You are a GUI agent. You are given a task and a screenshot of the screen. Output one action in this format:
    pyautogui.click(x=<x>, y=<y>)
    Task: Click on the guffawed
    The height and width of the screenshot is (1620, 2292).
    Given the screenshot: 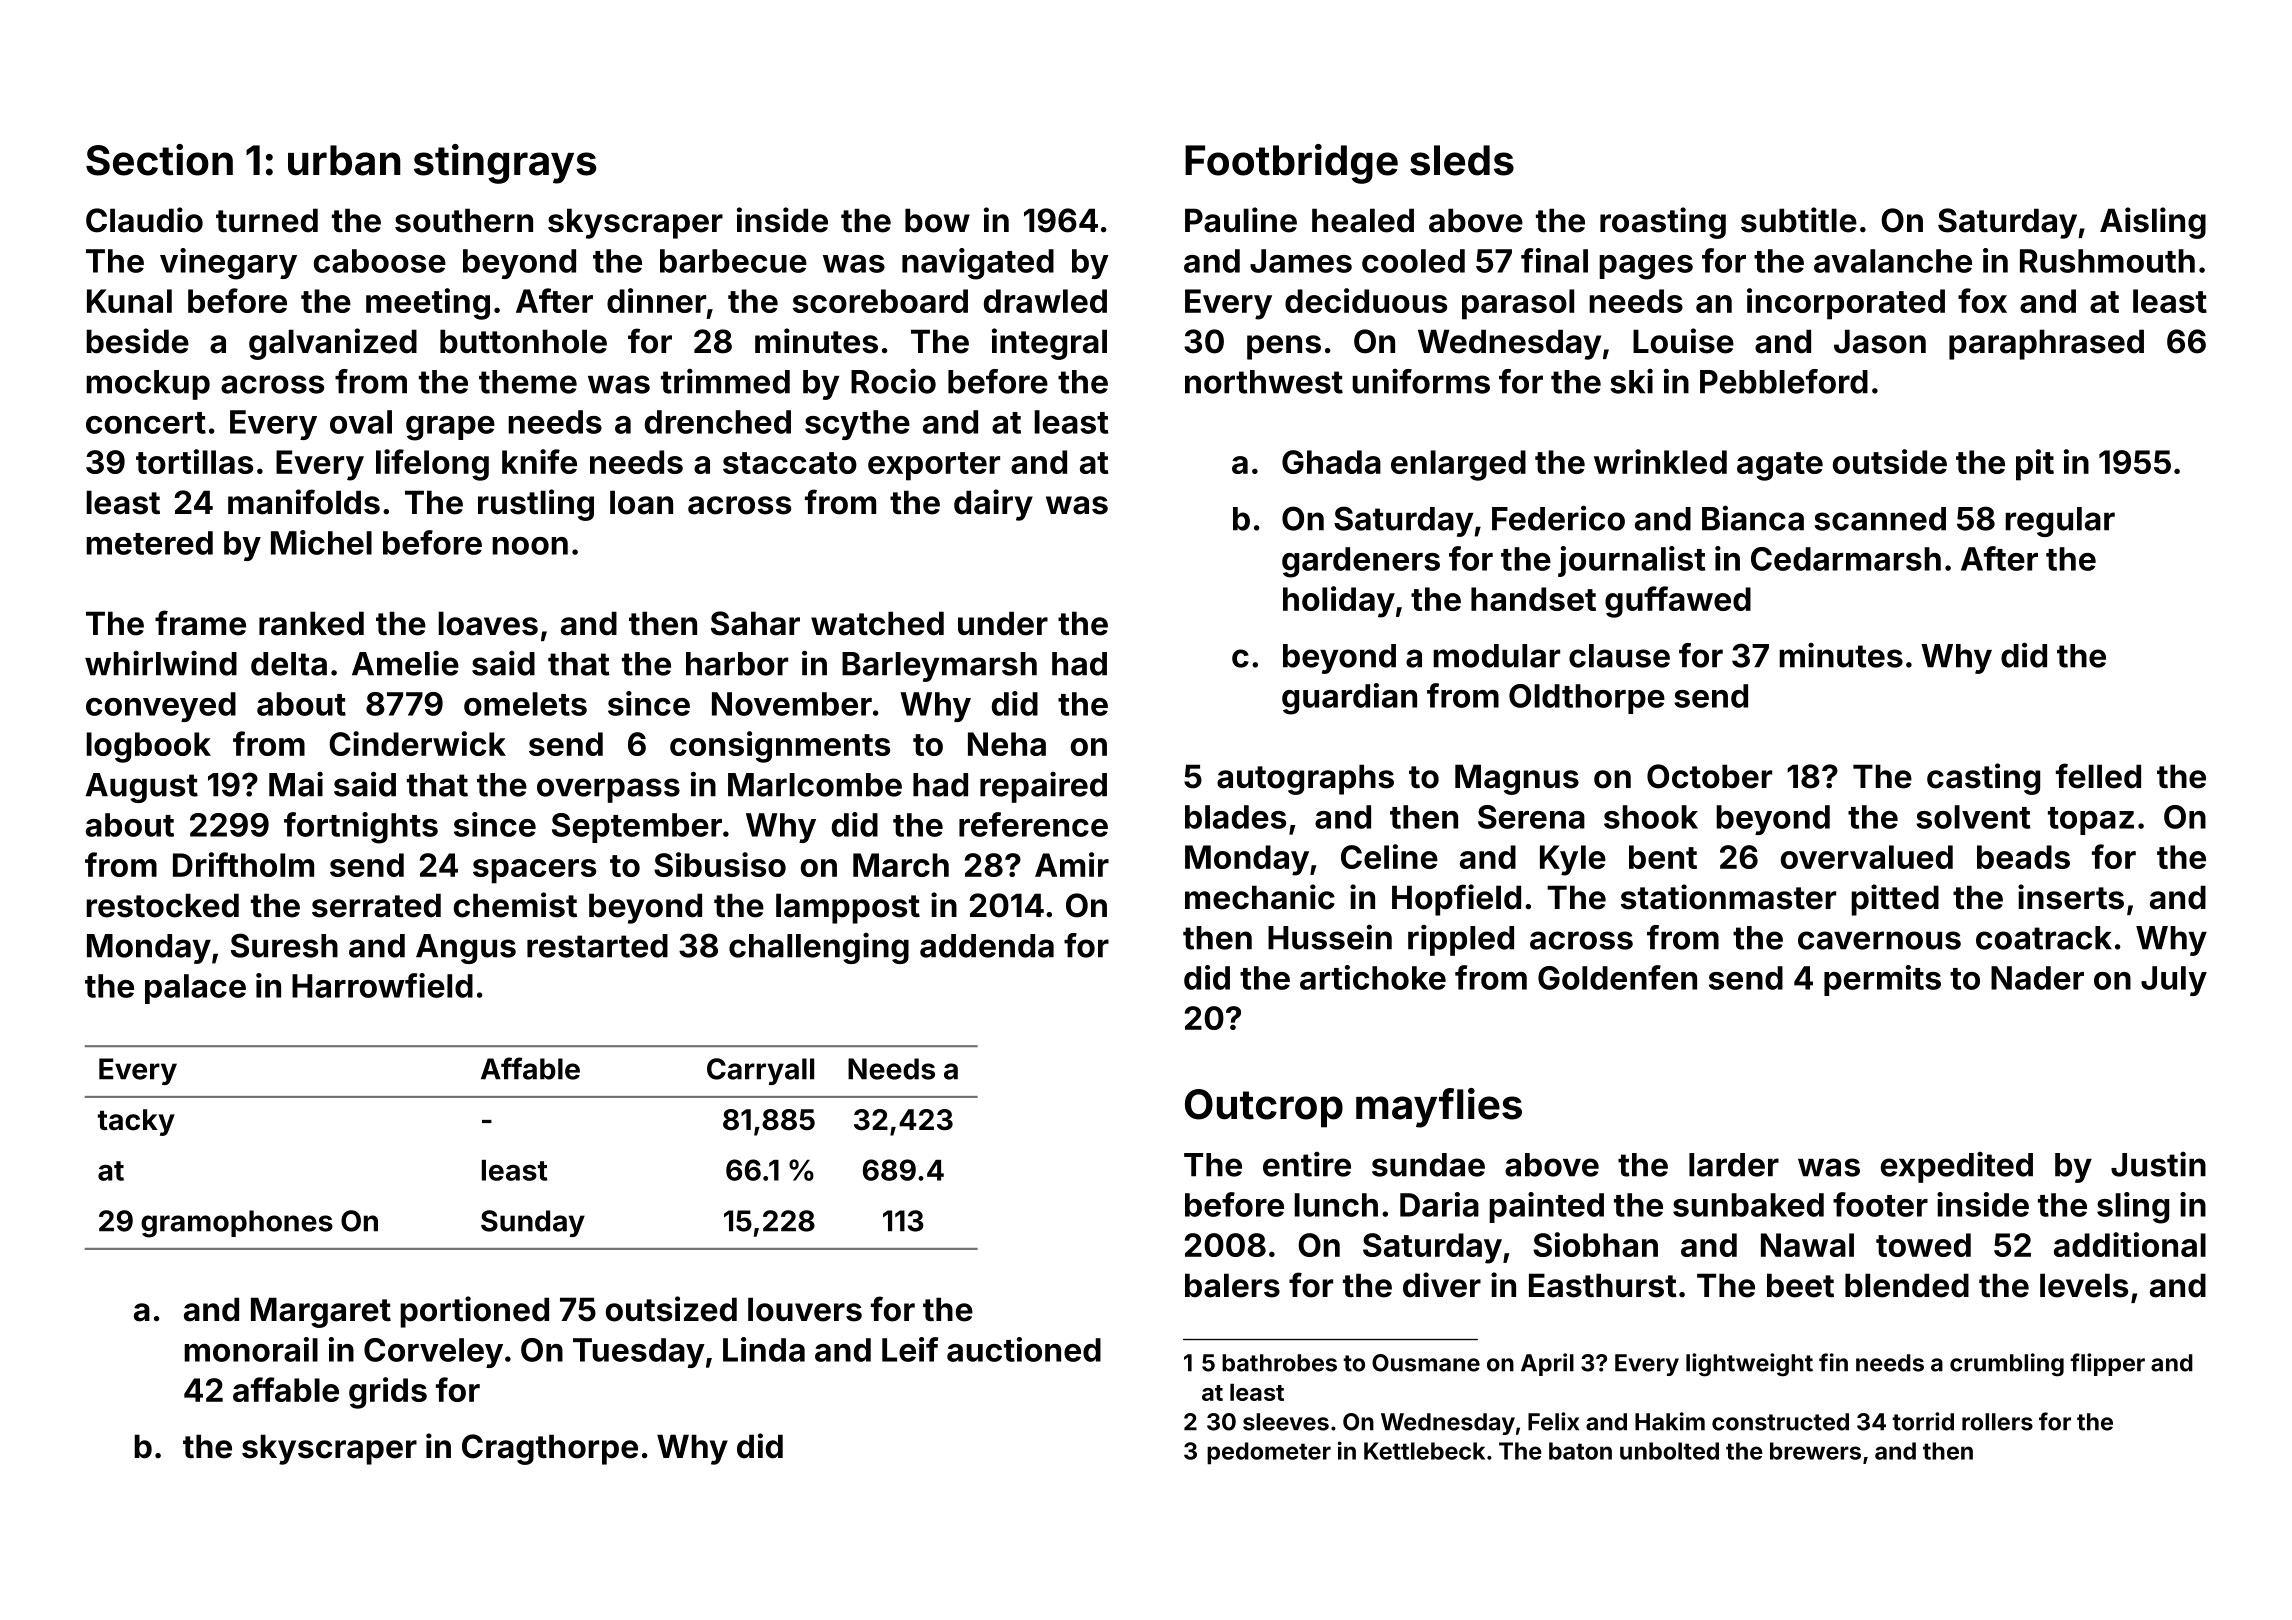 What is the action you would take?
    pyautogui.click(x=1678, y=602)
